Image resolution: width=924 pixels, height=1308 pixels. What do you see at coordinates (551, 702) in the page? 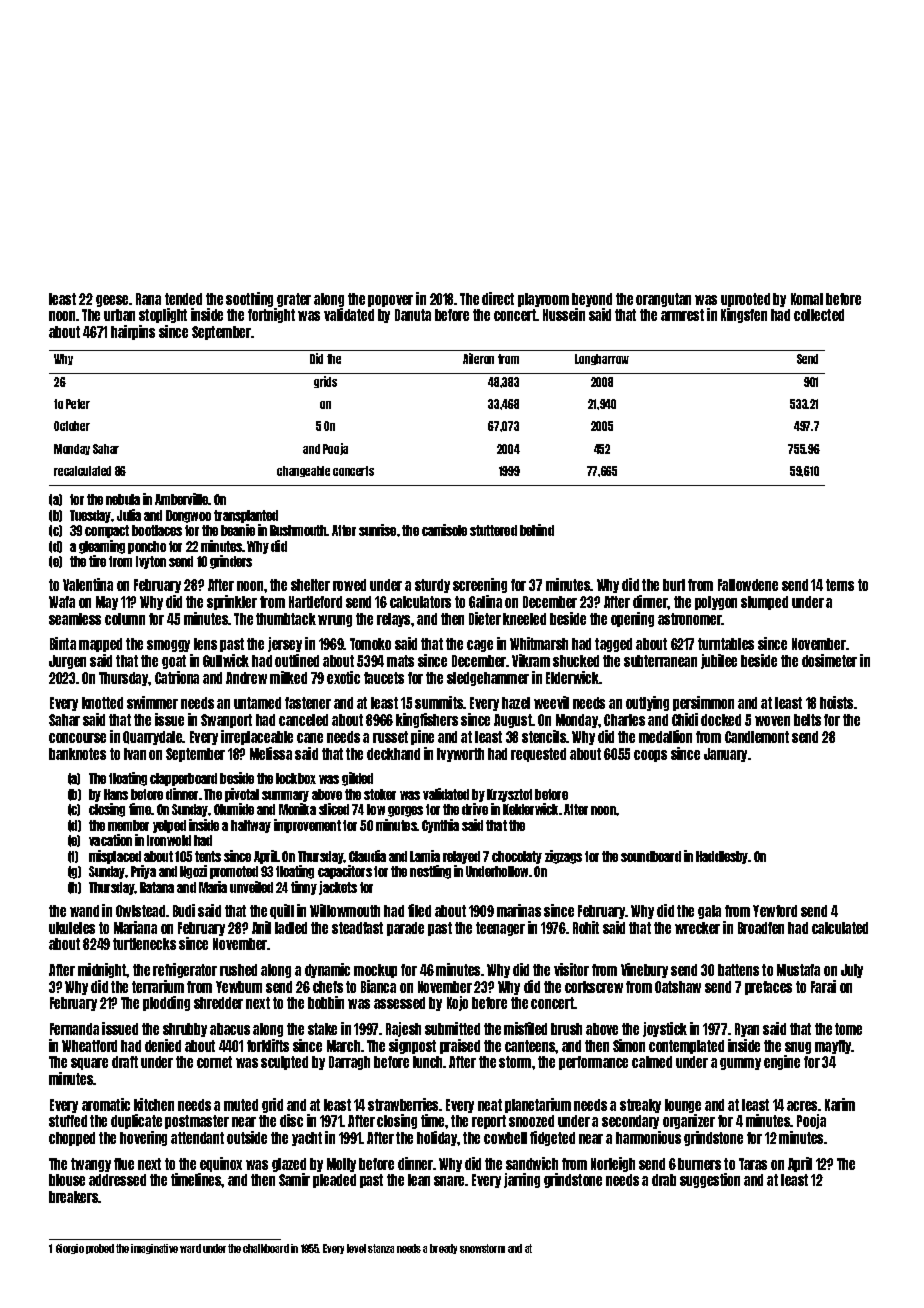
I see `weevil` at bounding box center [551, 702].
